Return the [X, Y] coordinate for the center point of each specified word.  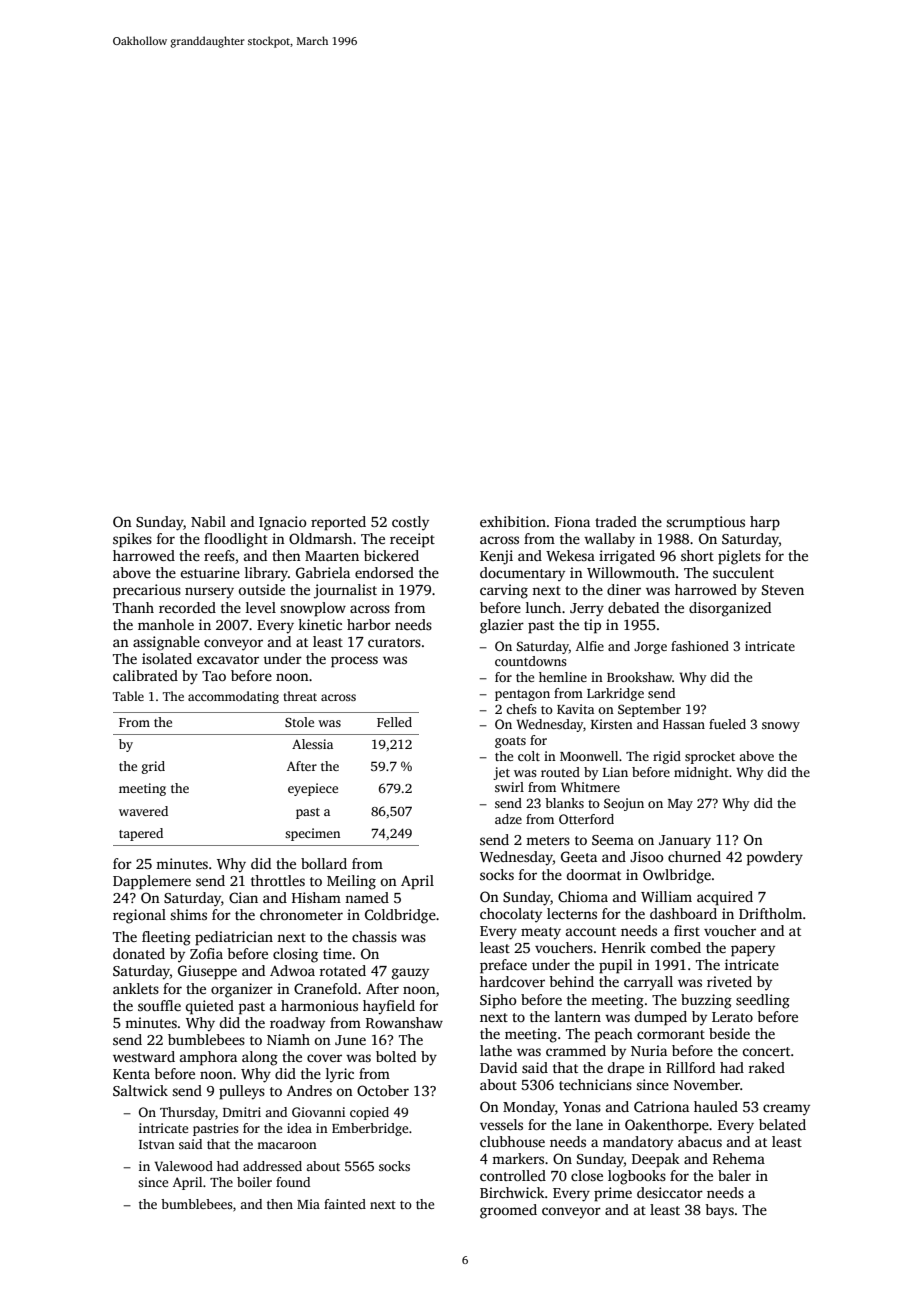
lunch [543, 607]
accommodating [233, 697]
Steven [783, 590]
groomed [508, 1211]
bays [719, 1211]
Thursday [187, 1113]
